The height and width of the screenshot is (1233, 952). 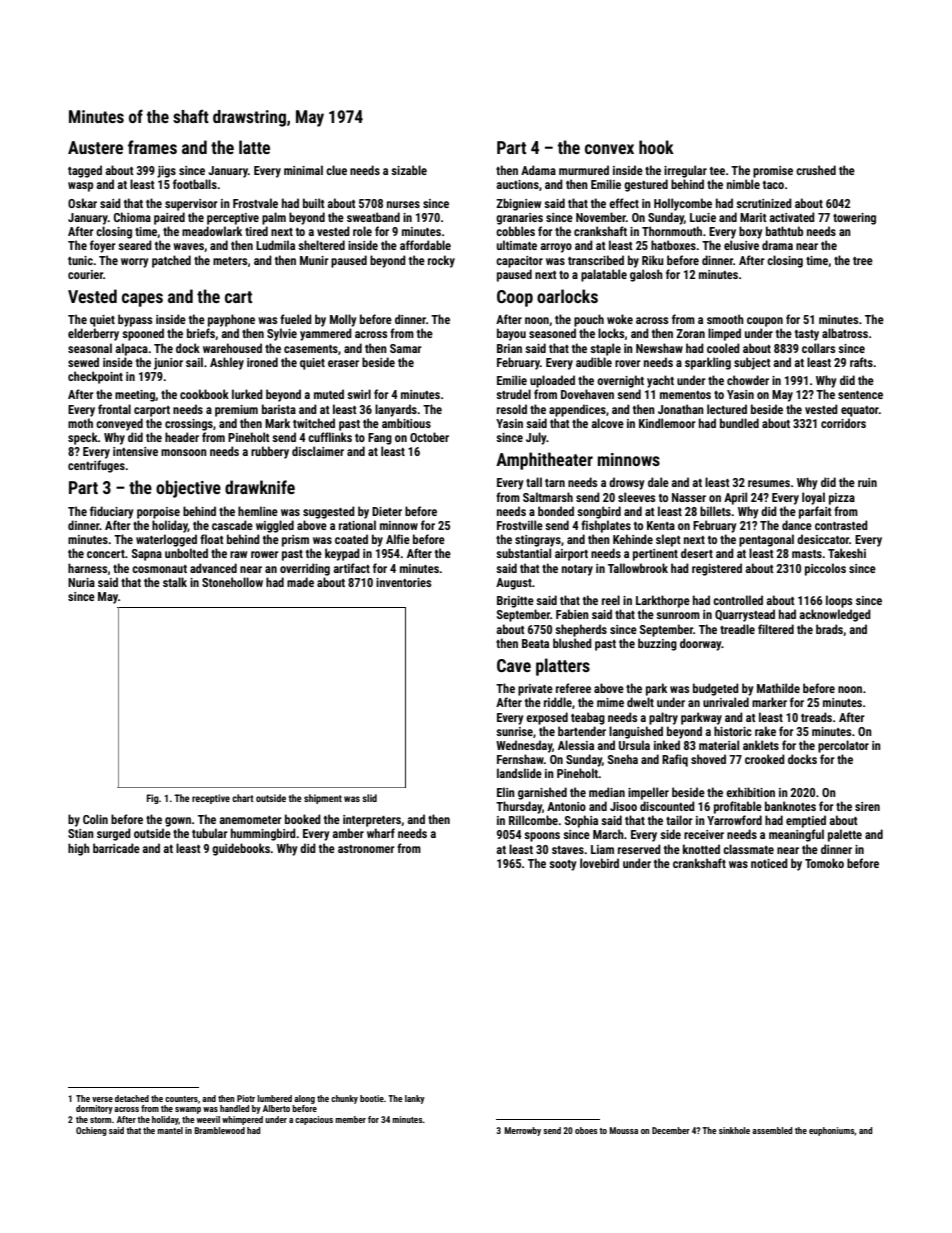 I want to click on nurses, so click(x=403, y=204).
